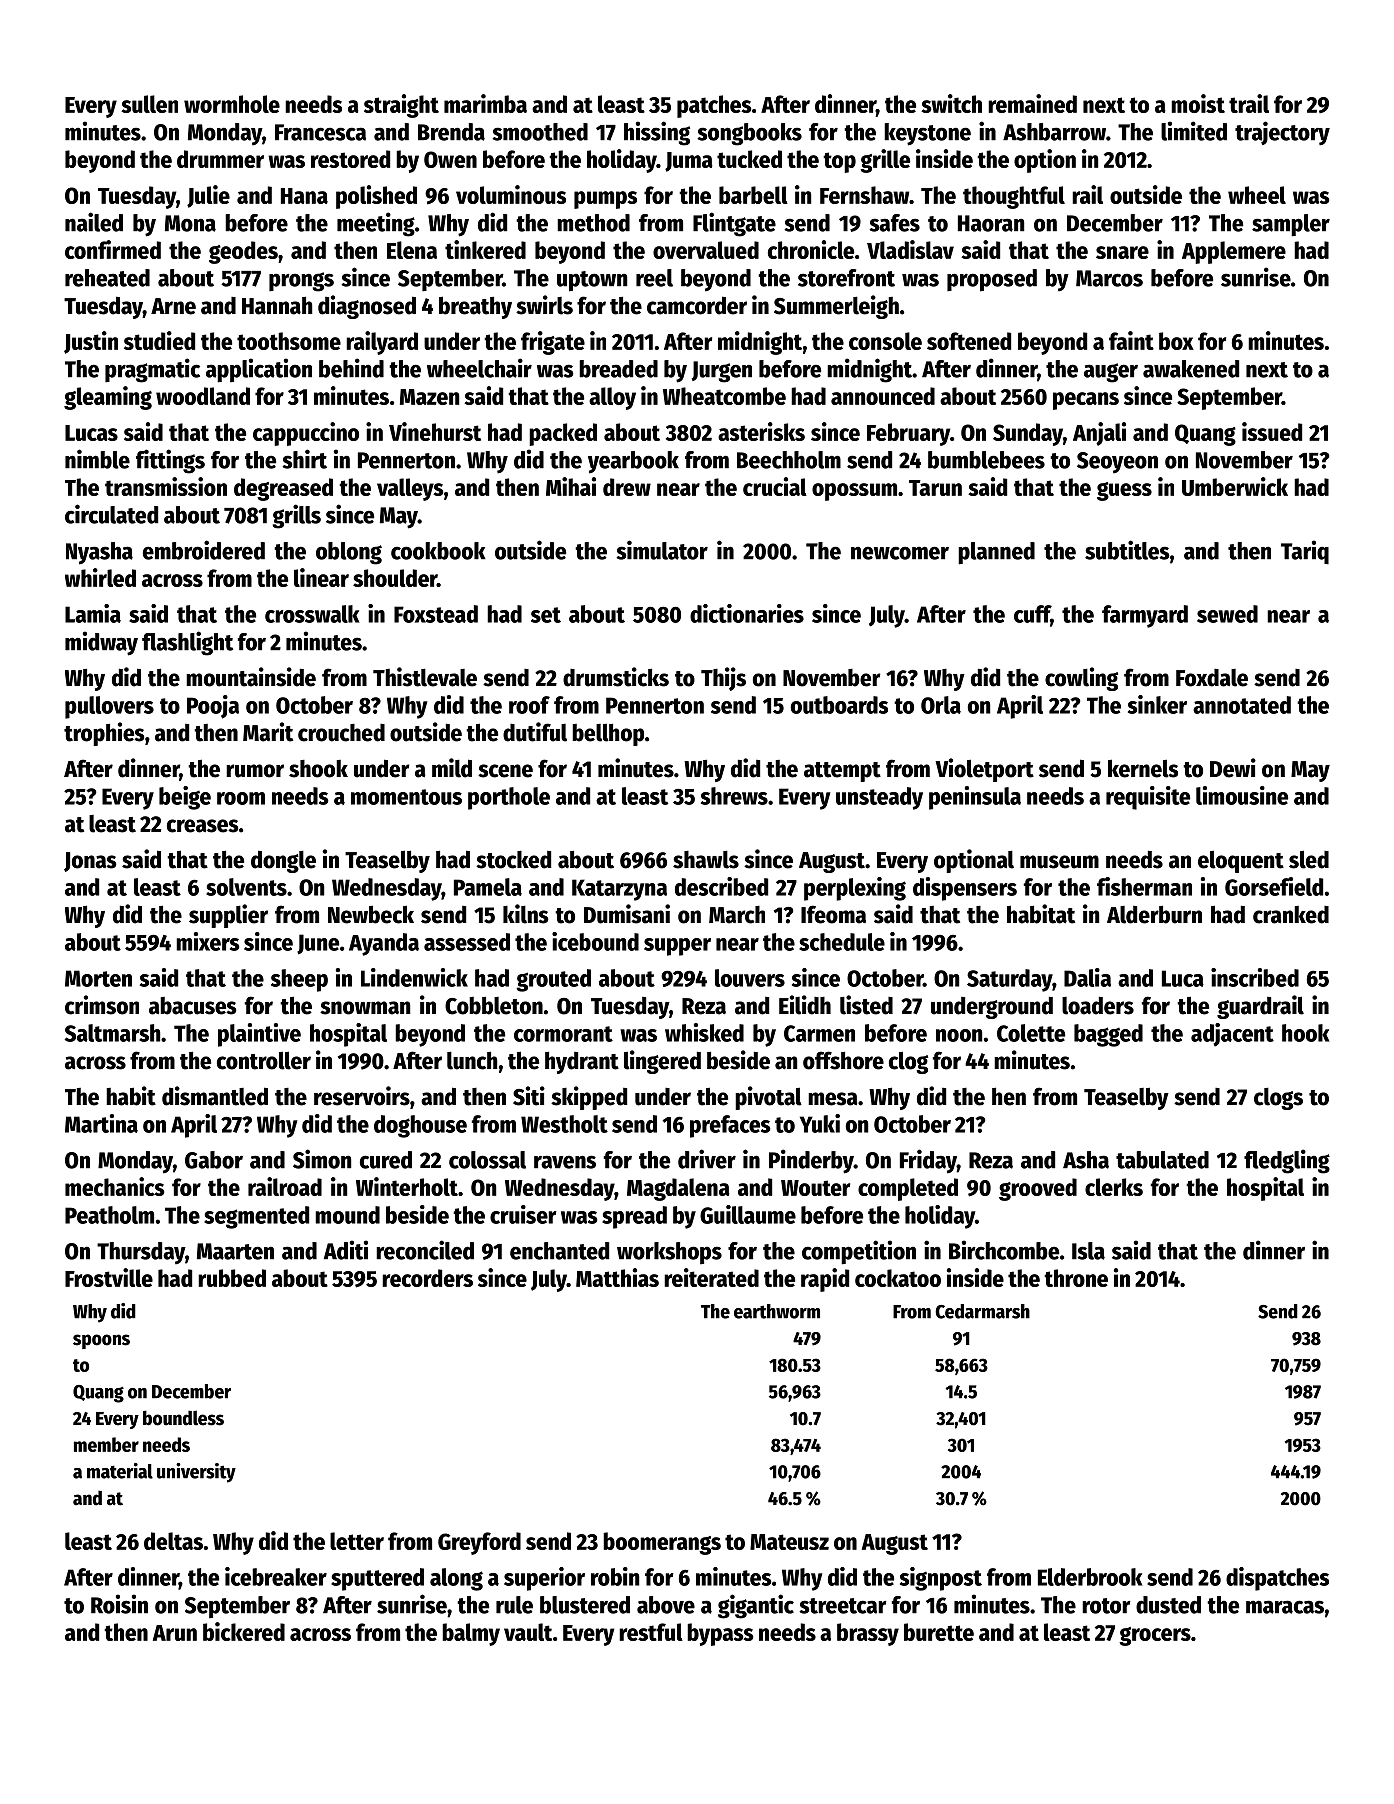 The width and height of the screenshot is (1394, 1804). What do you see at coordinates (595, 941) in the screenshot?
I see `icebound` at bounding box center [595, 941].
